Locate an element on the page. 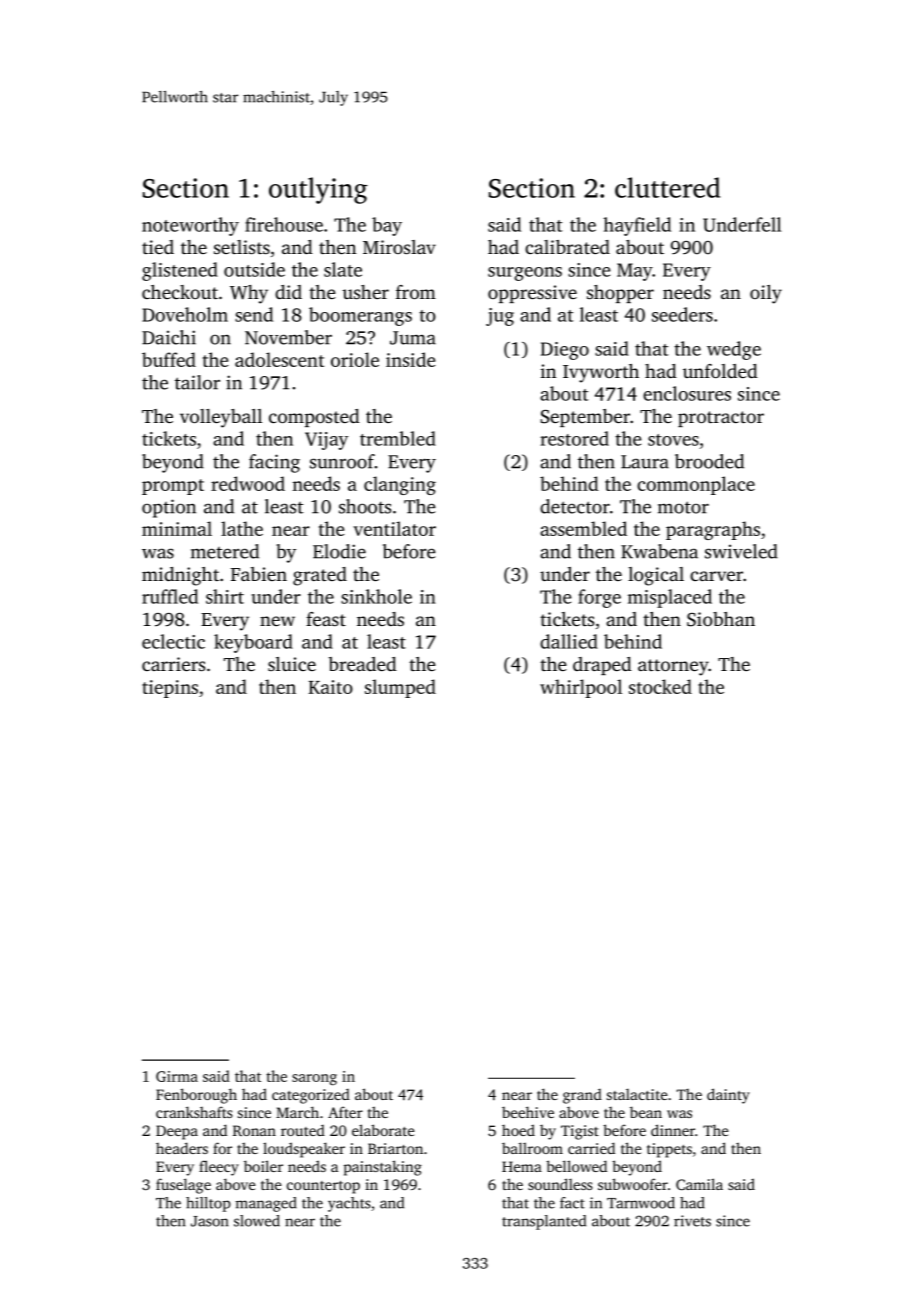  whirlpool is located at coordinates (581, 688).
